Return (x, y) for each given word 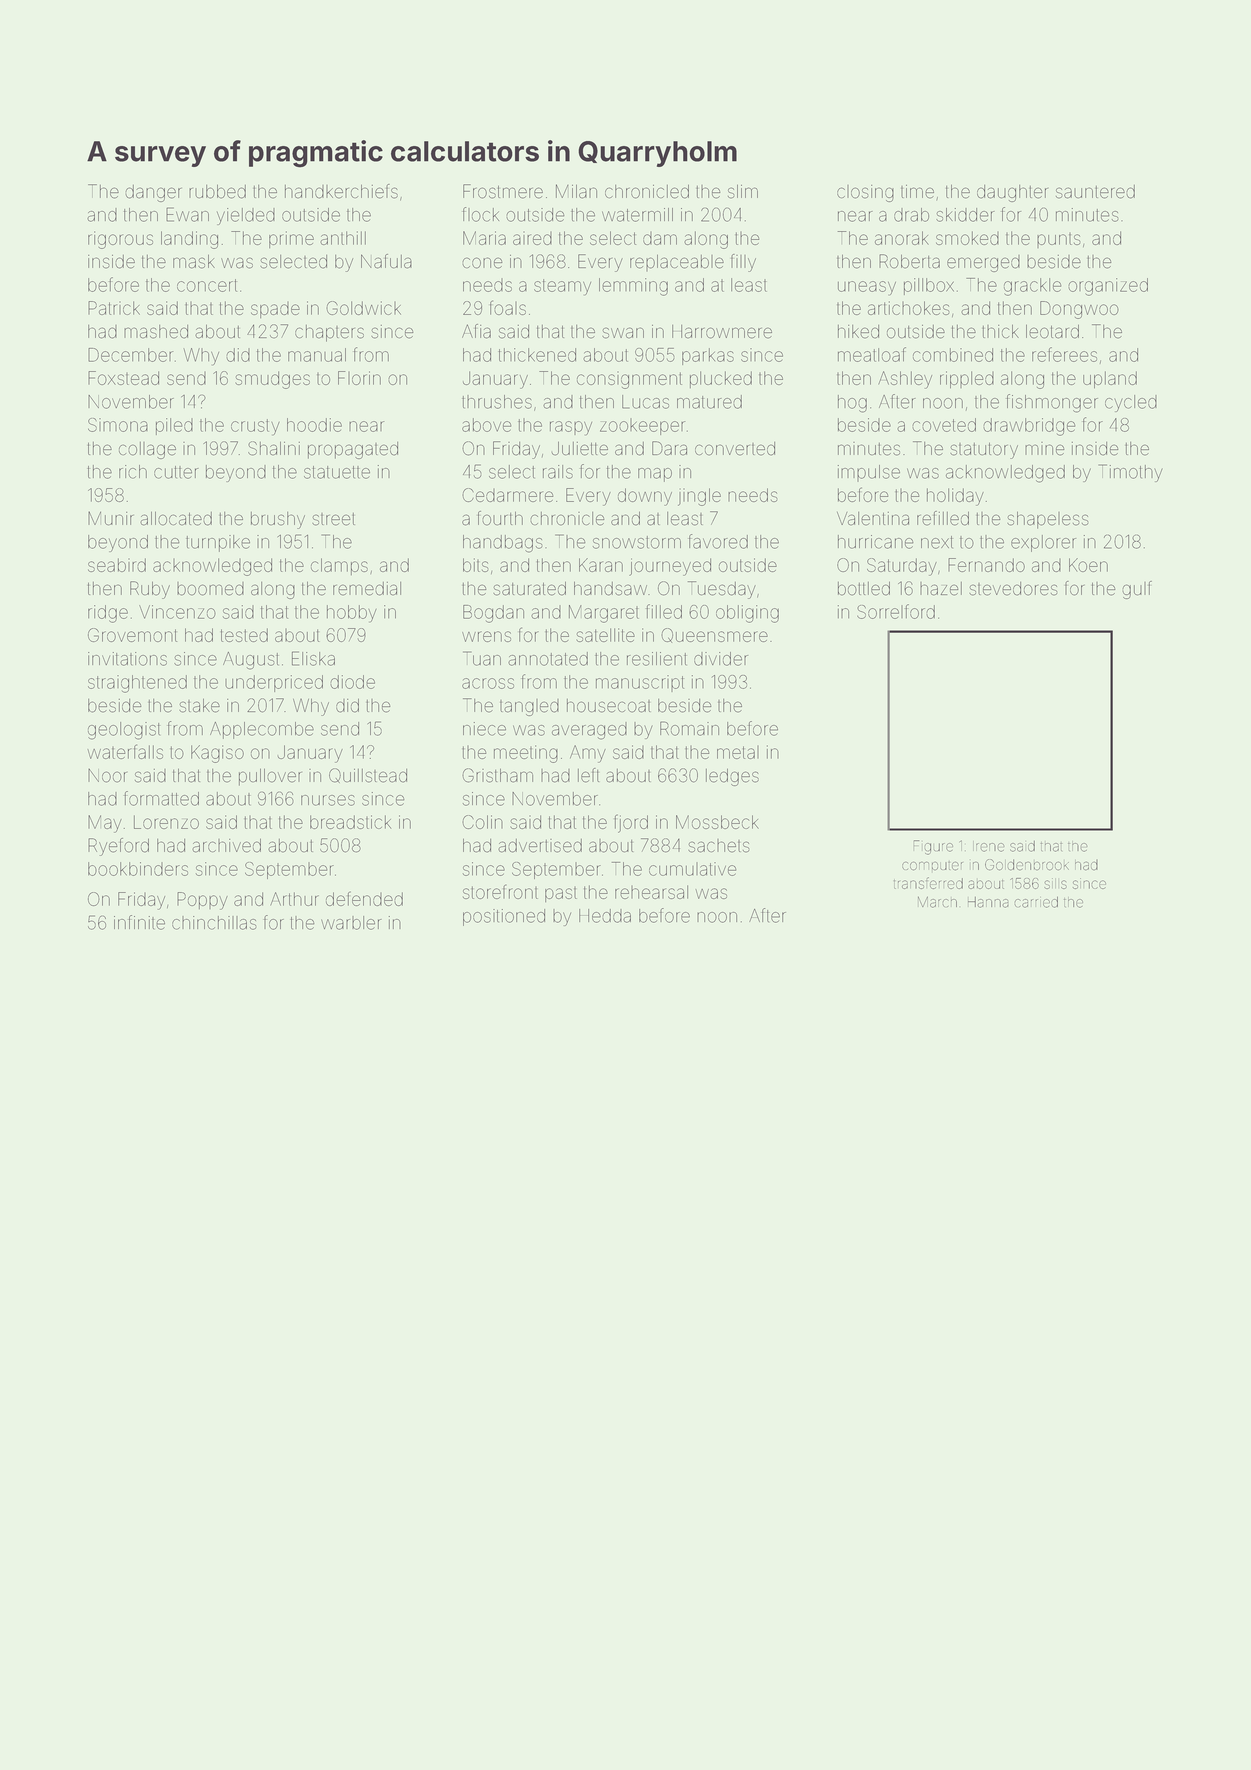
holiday (955, 497)
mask (194, 262)
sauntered (1095, 192)
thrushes (497, 402)
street (333, 519)
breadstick (350, 822)
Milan (576, 191)
